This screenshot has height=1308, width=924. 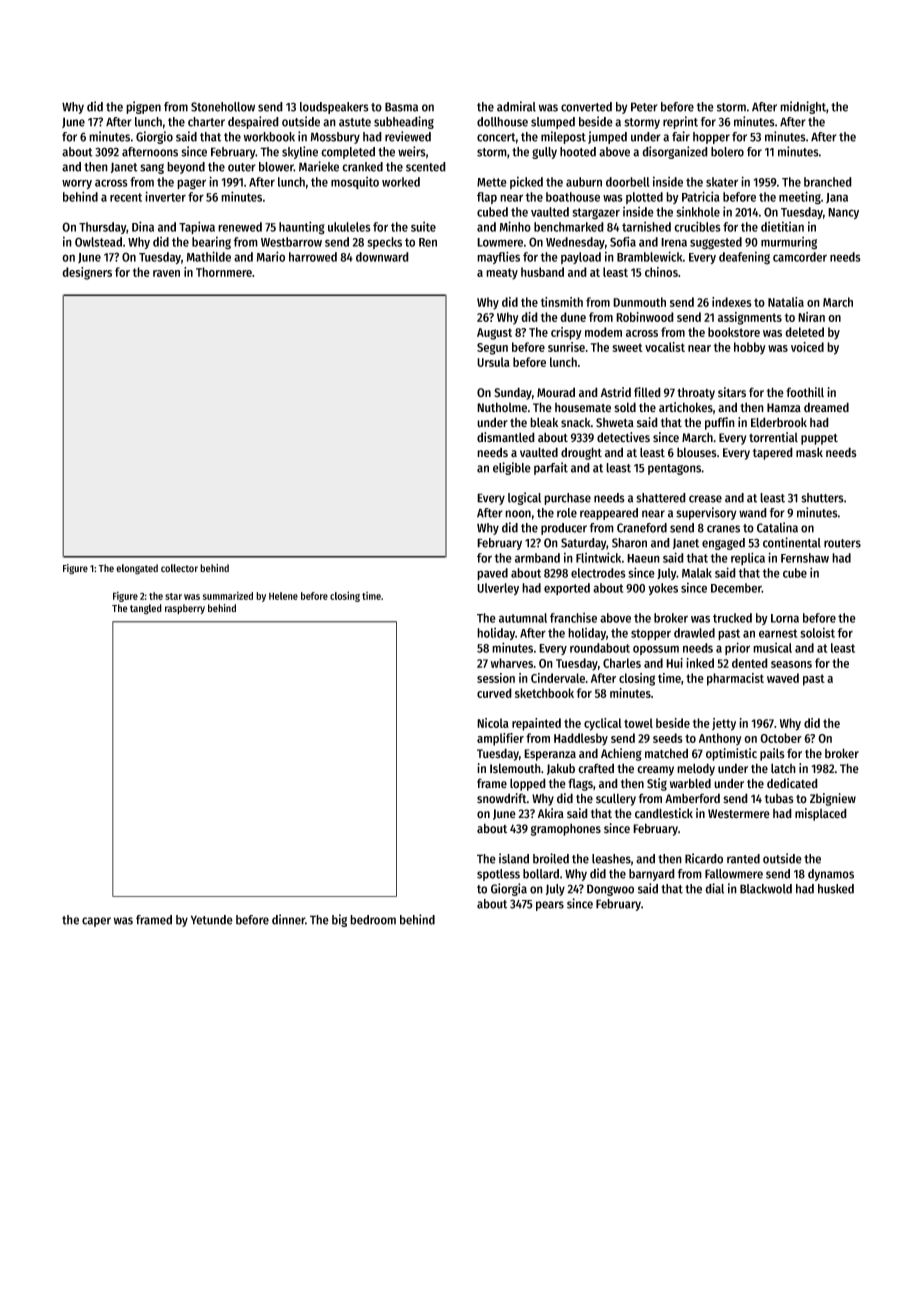 I want to click on concert, so click(x=496, y=137).
